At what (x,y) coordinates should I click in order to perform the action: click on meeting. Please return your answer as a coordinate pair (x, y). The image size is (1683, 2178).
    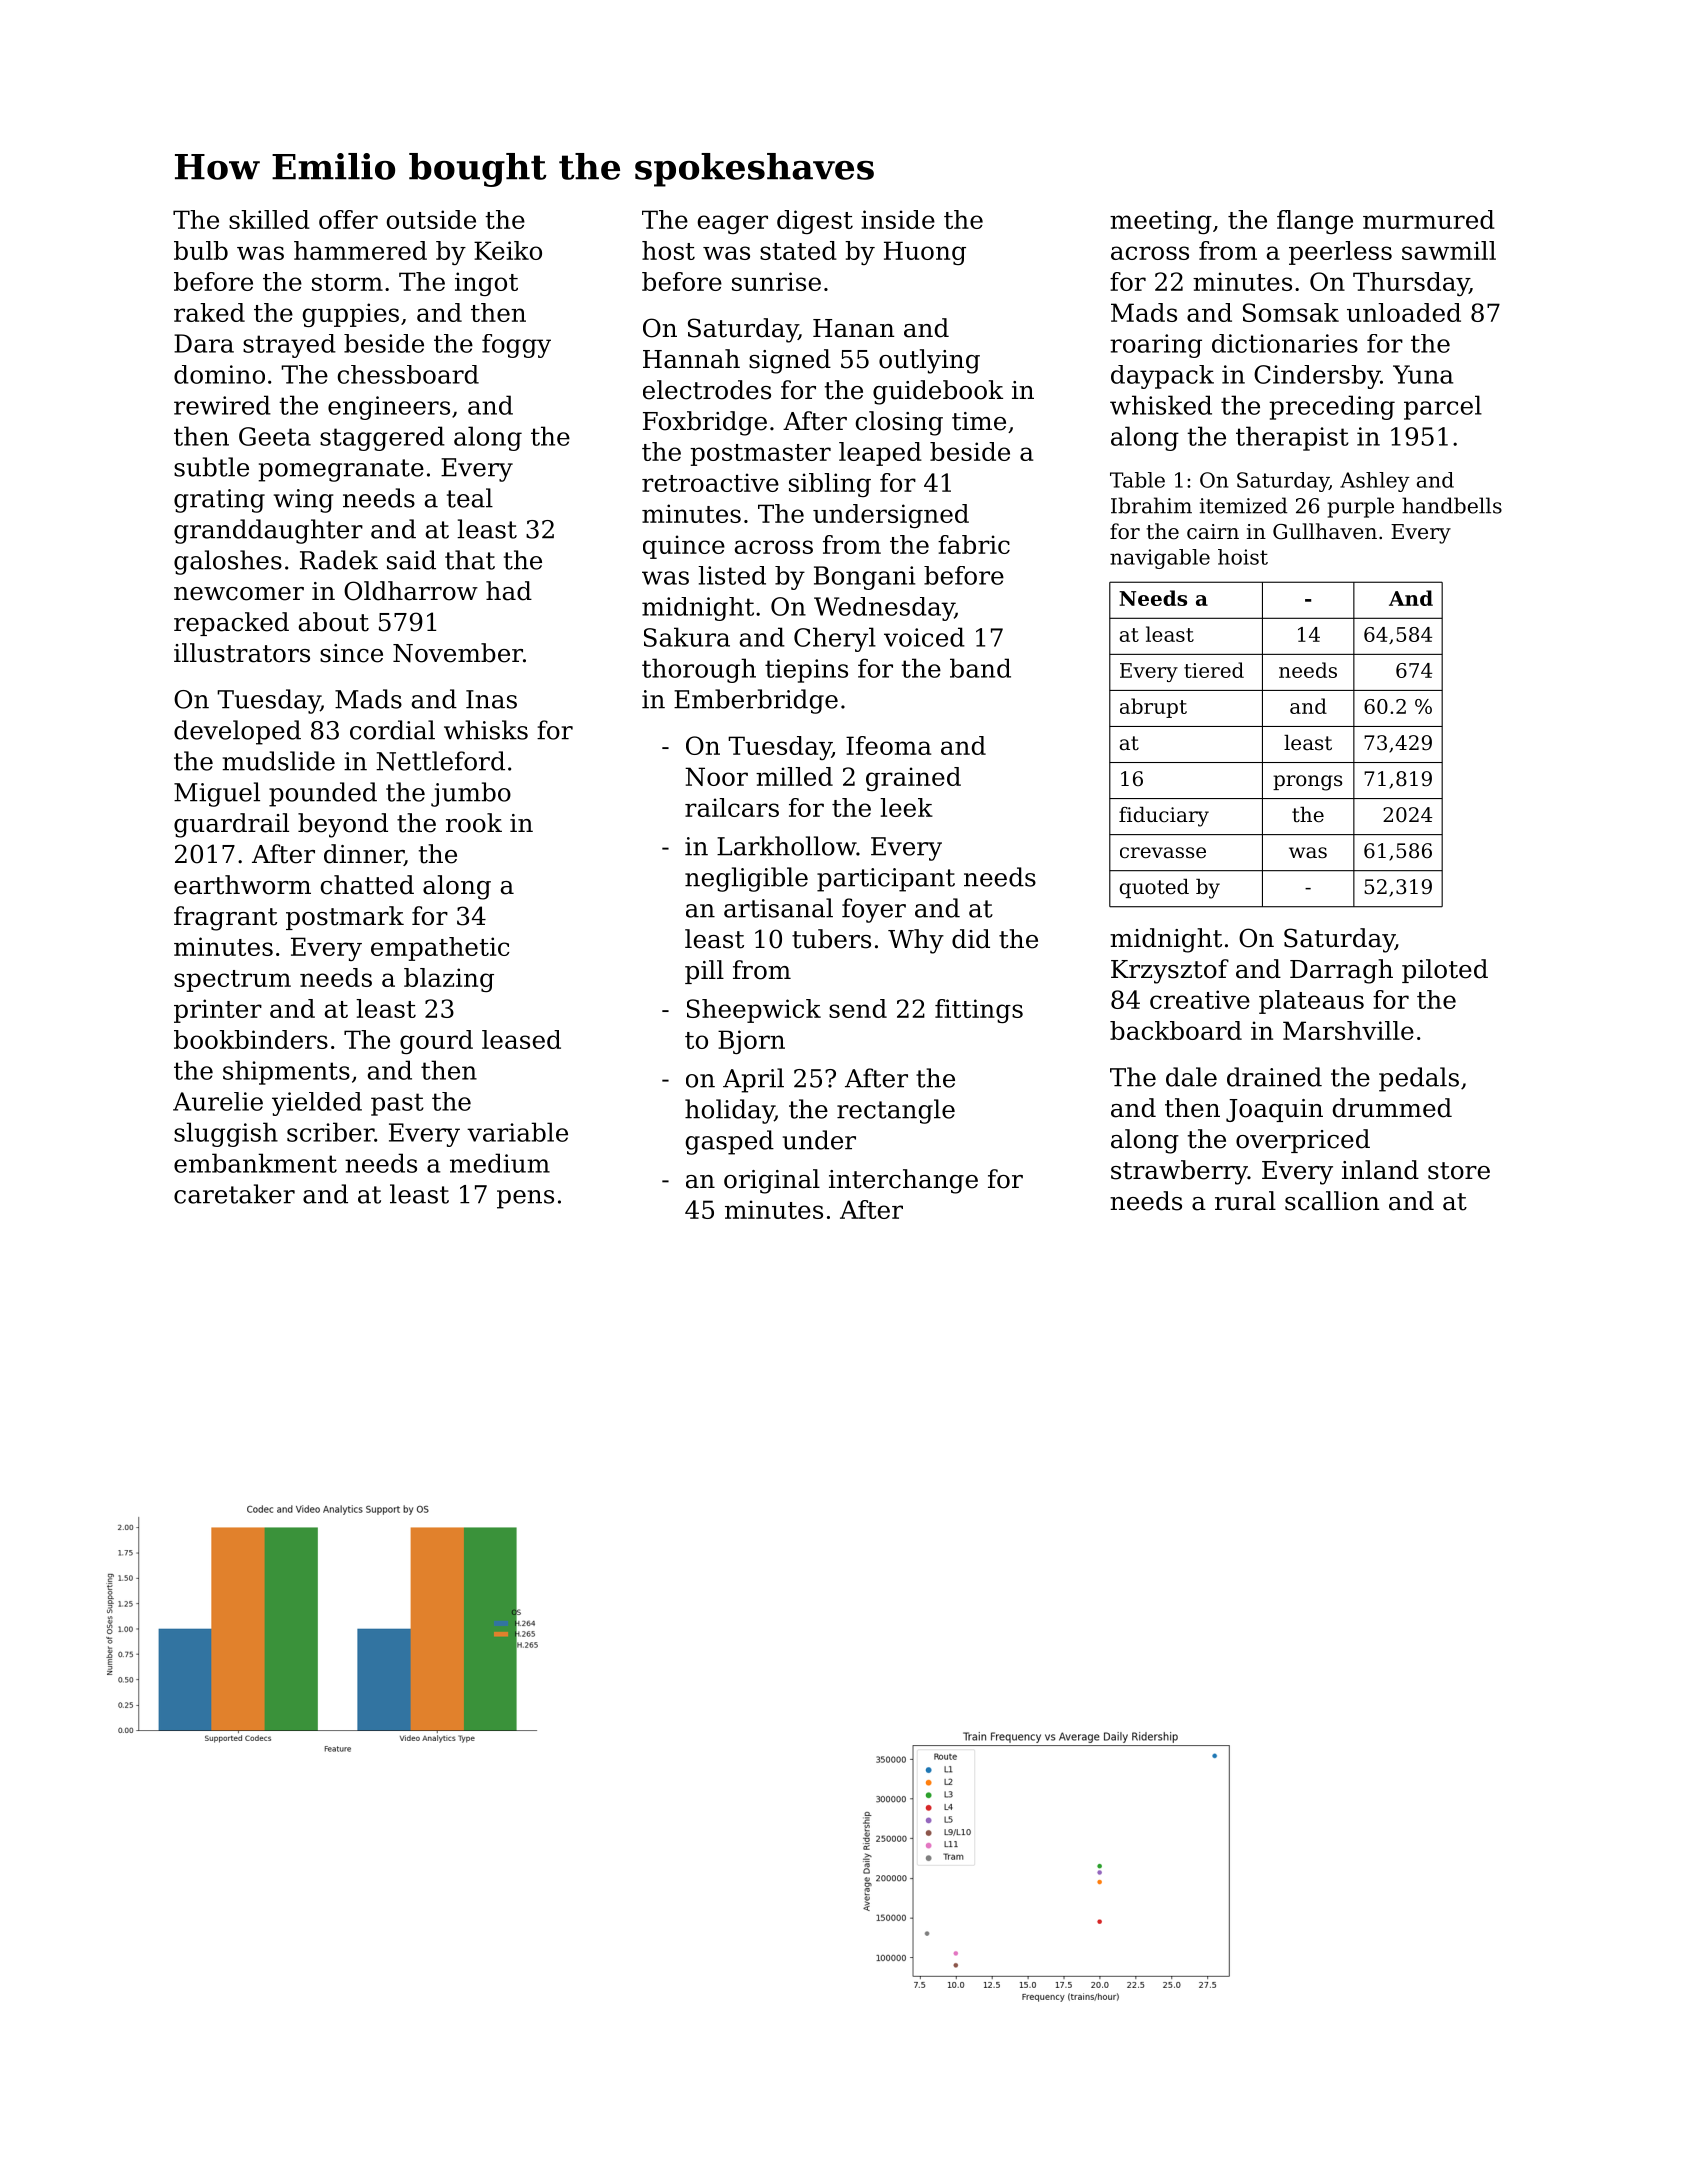
    Looking at the image, I should click on (1161, 222).
